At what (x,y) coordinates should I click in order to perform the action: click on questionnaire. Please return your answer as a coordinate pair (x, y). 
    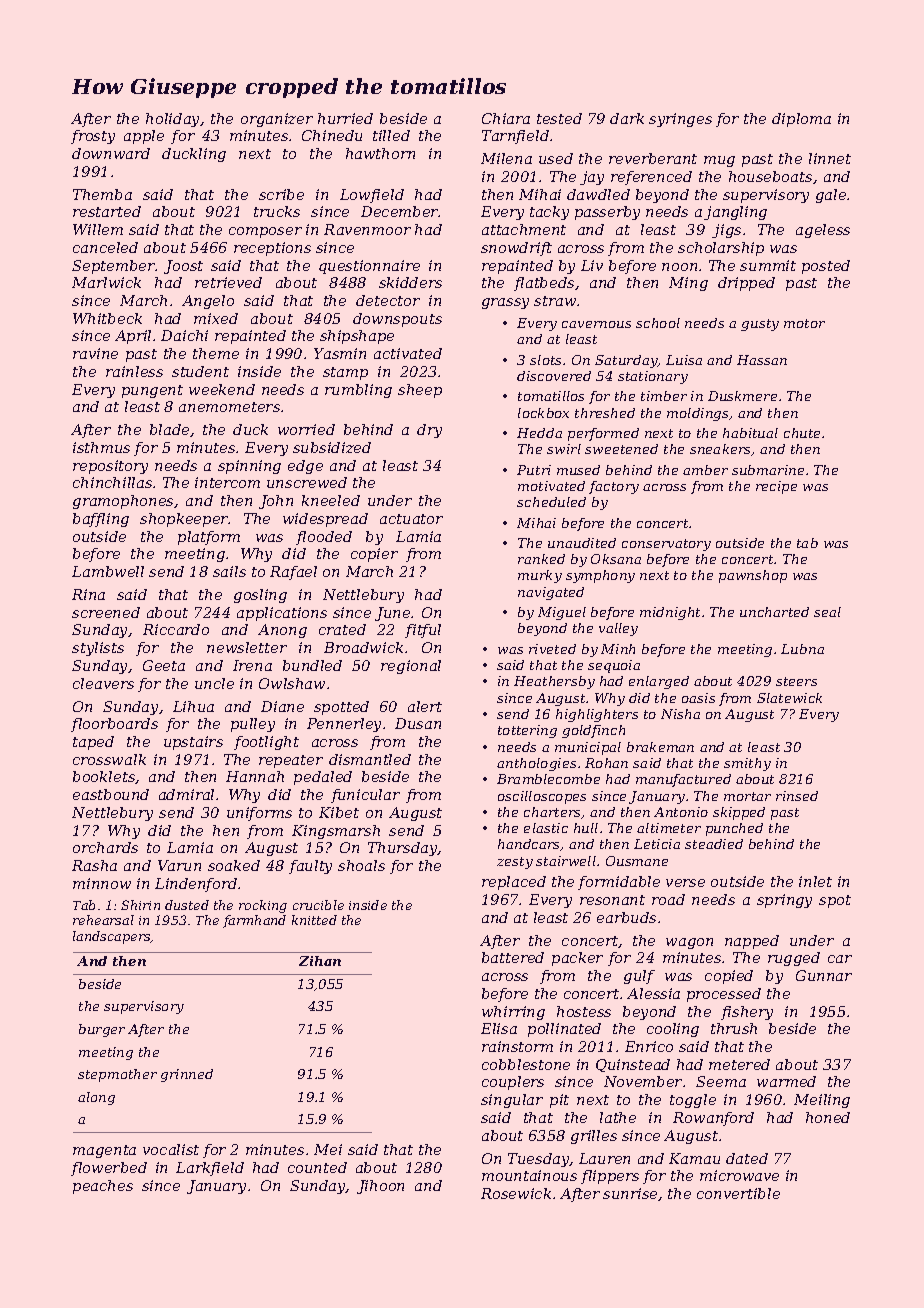
    Looking at the image, I should click on (369, 267).
